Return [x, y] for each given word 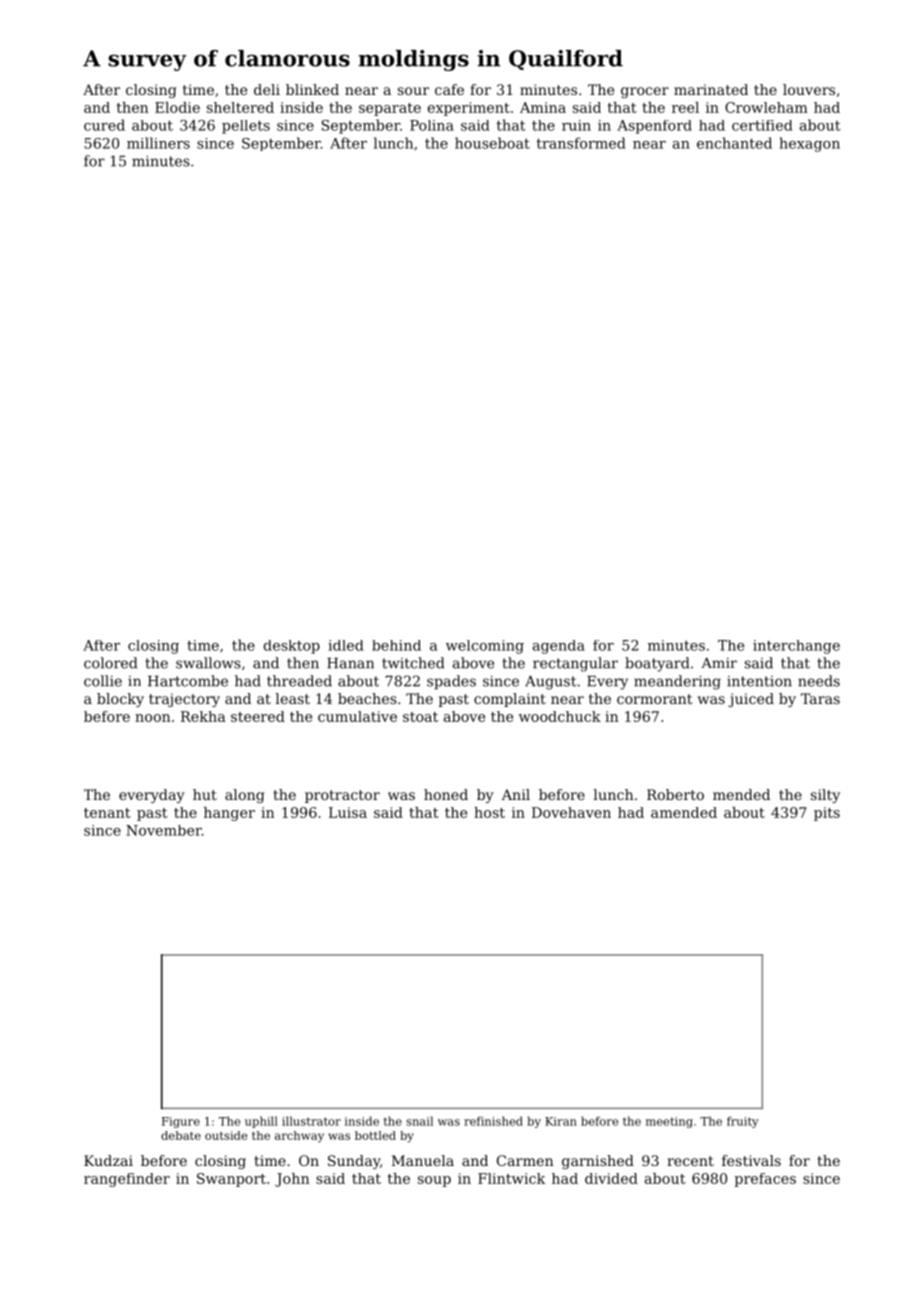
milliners [158, 143]
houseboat [492, 143]
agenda [559, 647]
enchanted [734, 143]
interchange [796, 647]
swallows [208, 663]
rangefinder [127, 1180]
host [489, 812]
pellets [246, 127]
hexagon [810, 144]
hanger [229, 814]
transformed [581, 143]
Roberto [675, 794]
